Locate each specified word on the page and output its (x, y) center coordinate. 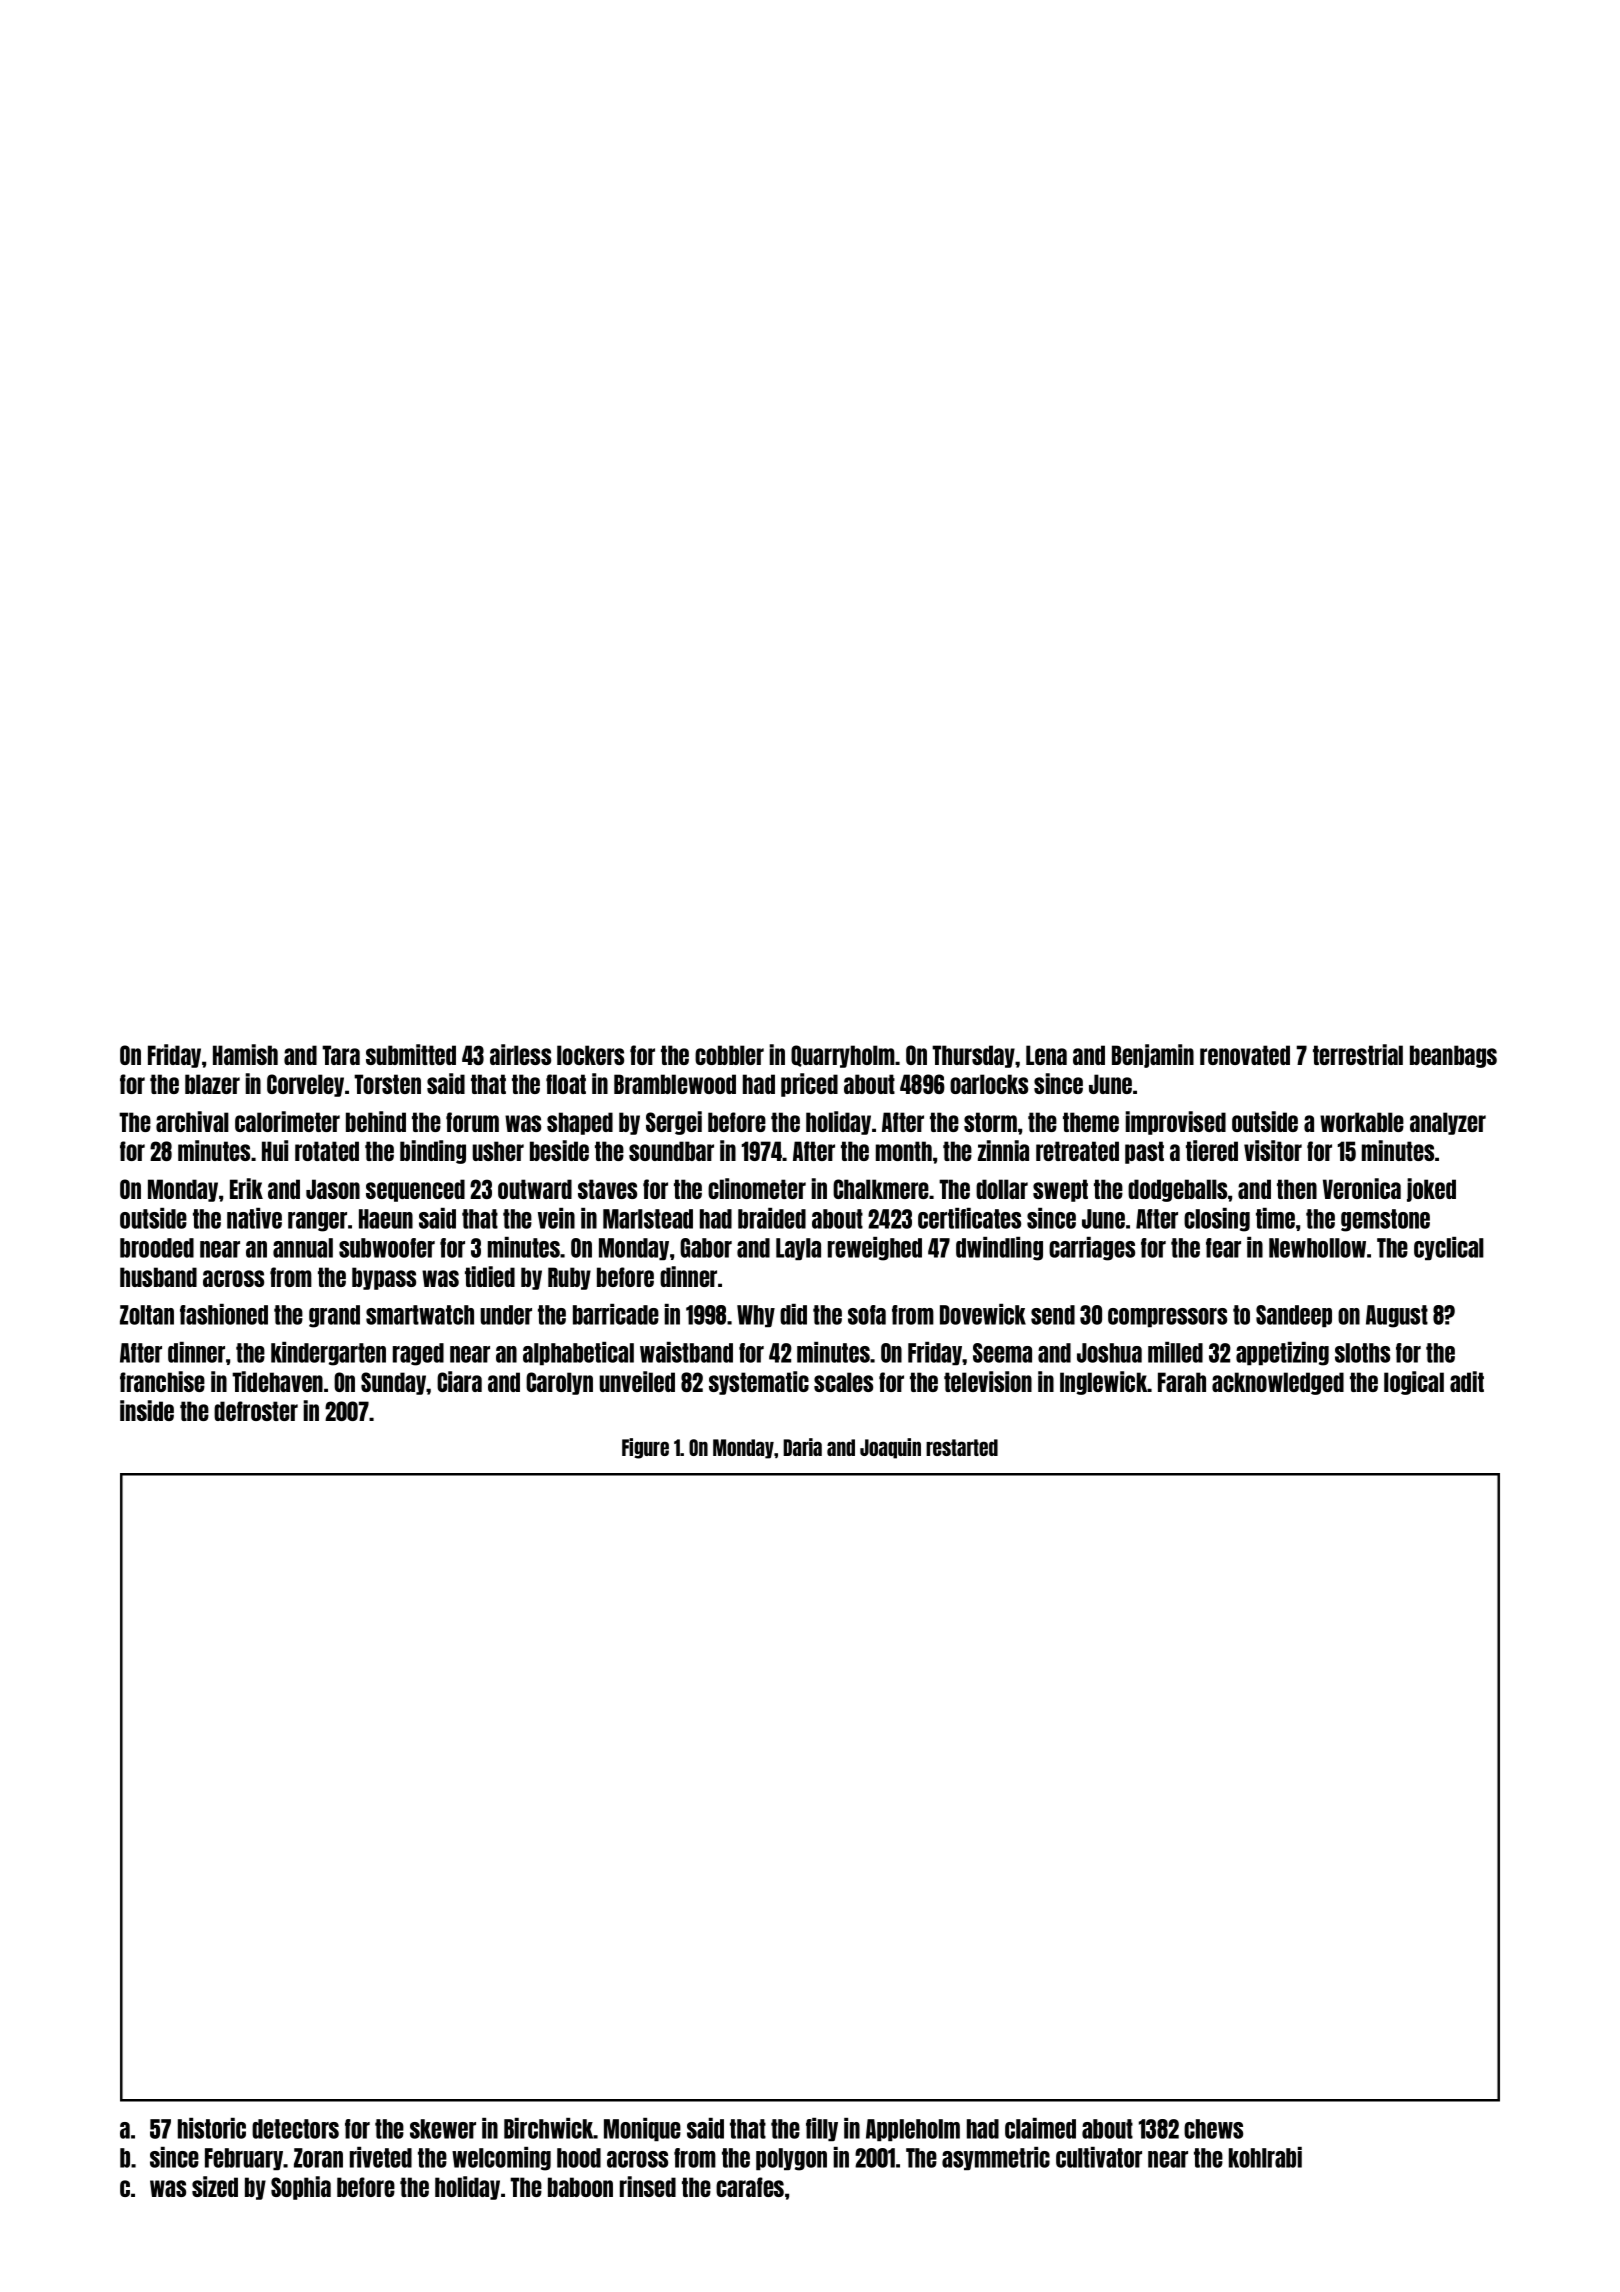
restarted (962, 1447)
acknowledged (1278, 1383)
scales (843, 1382)
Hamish (245, 1054)
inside (147, 1410)
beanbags (1453, 1056)
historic (212, 2128)
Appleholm (913, 2130)
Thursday (973, 1056)
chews (1213, 2129)
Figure (645, 1448)
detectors (295, 2129)
